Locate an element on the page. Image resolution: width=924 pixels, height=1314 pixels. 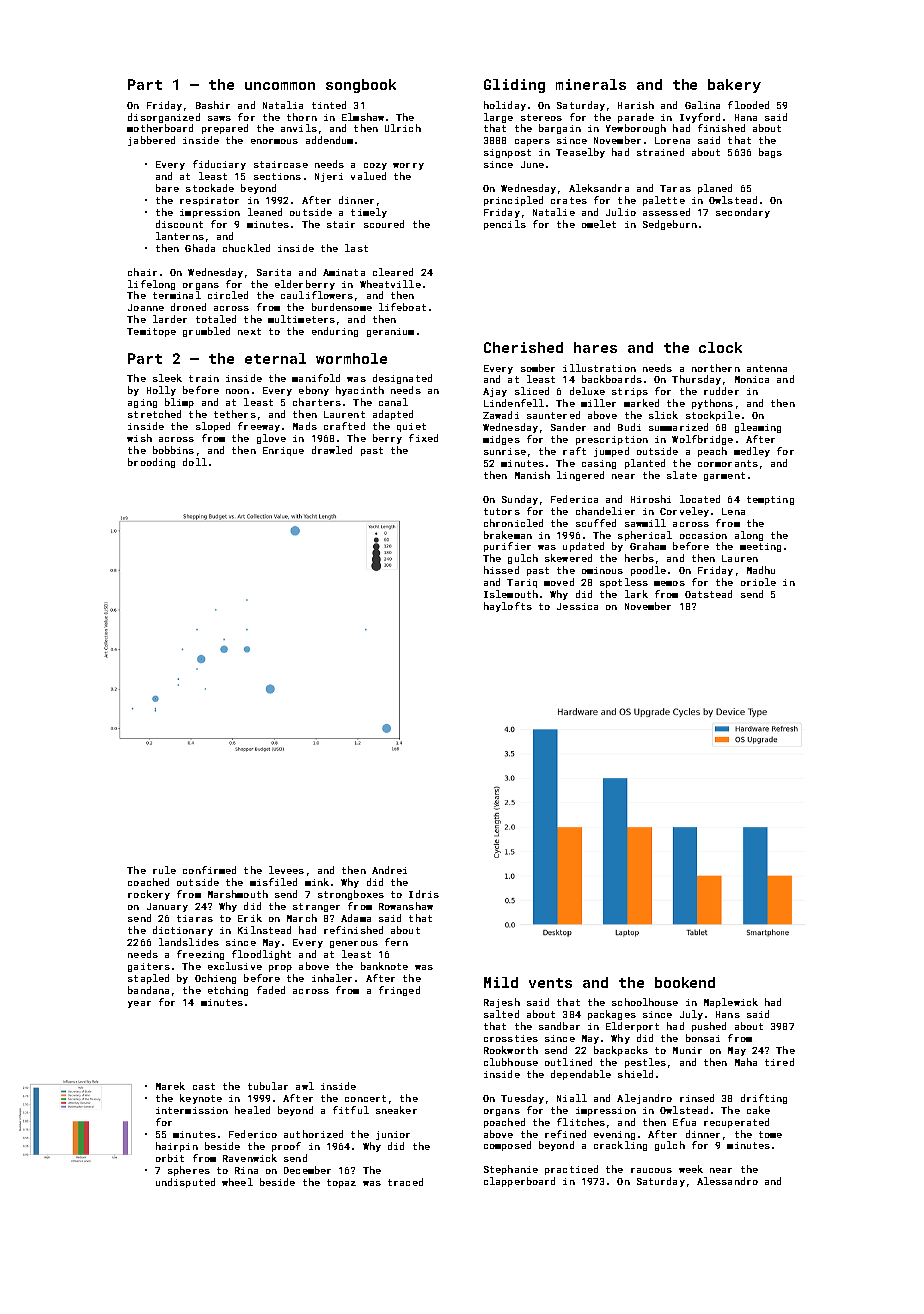
drawled is located at coordinates (332, 450).
